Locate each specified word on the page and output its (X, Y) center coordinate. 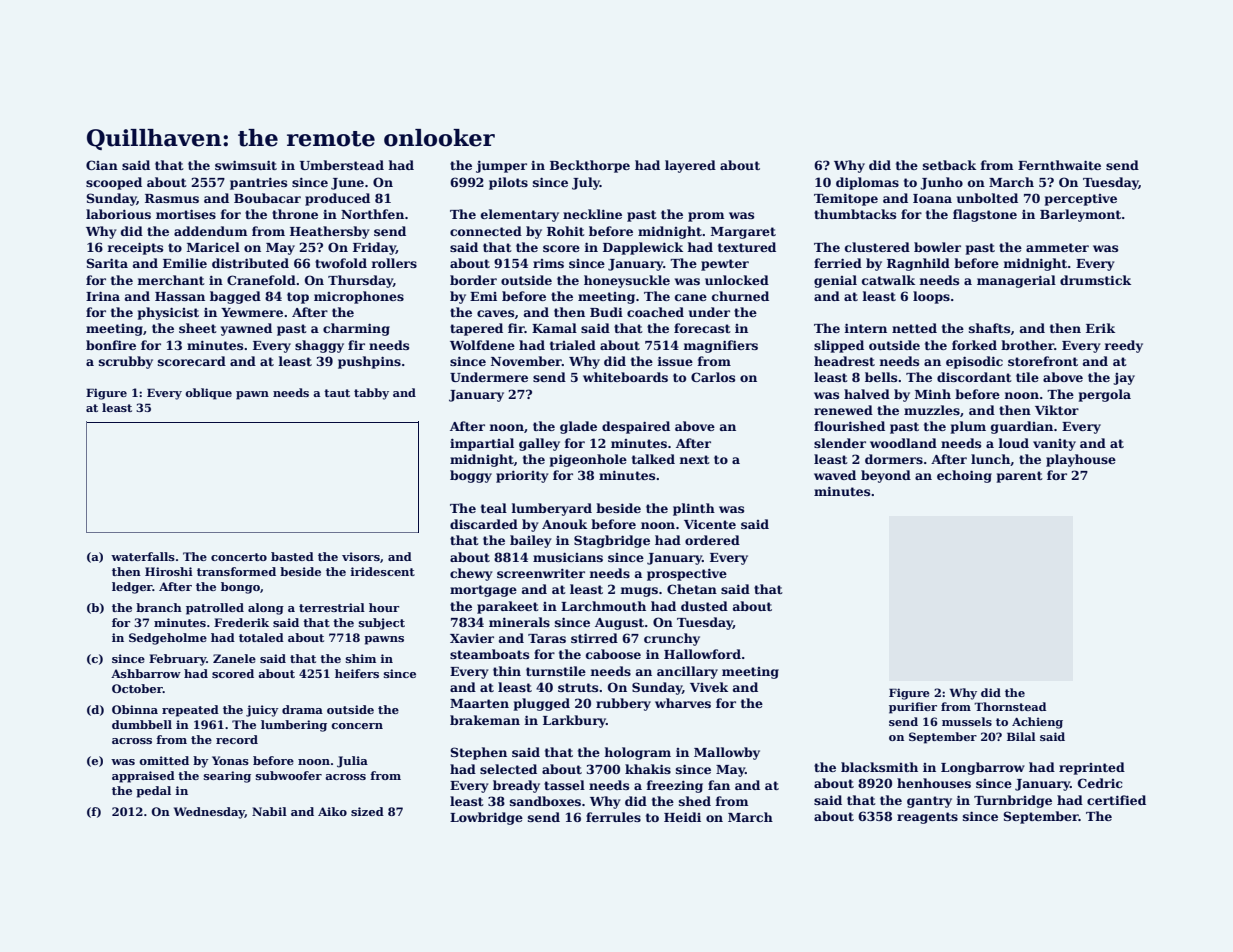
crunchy (672, 639)
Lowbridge (486, 818)
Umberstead (342, 165)
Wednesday (209, 813)
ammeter (1057, 247)
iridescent (382, 571)
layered (690, 166)
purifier (913, 708)
